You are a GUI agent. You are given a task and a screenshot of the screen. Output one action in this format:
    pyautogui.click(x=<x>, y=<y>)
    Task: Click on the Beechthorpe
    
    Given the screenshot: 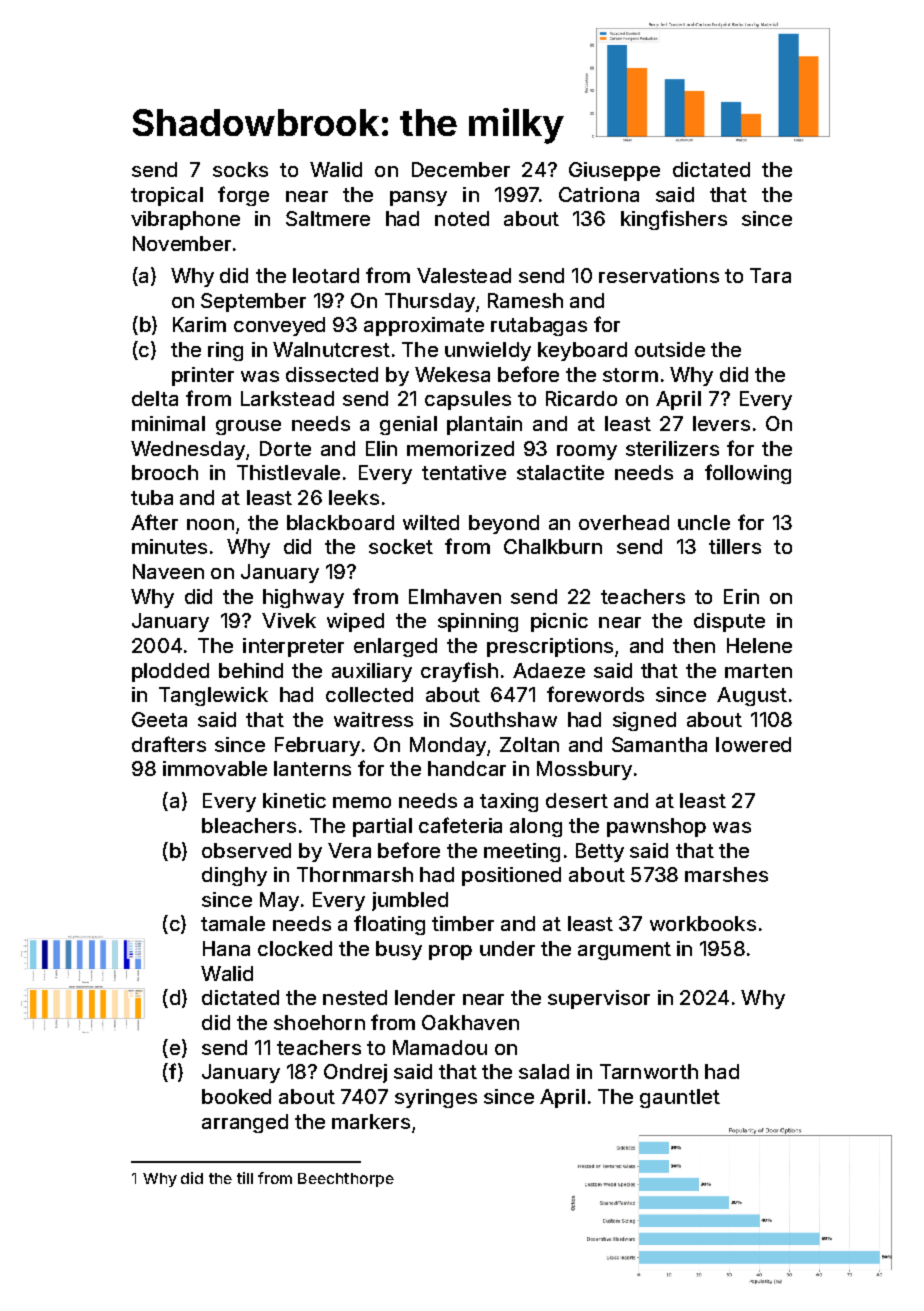 What is the action you would take?
    pyautogui.click(x=346, y=1180)
